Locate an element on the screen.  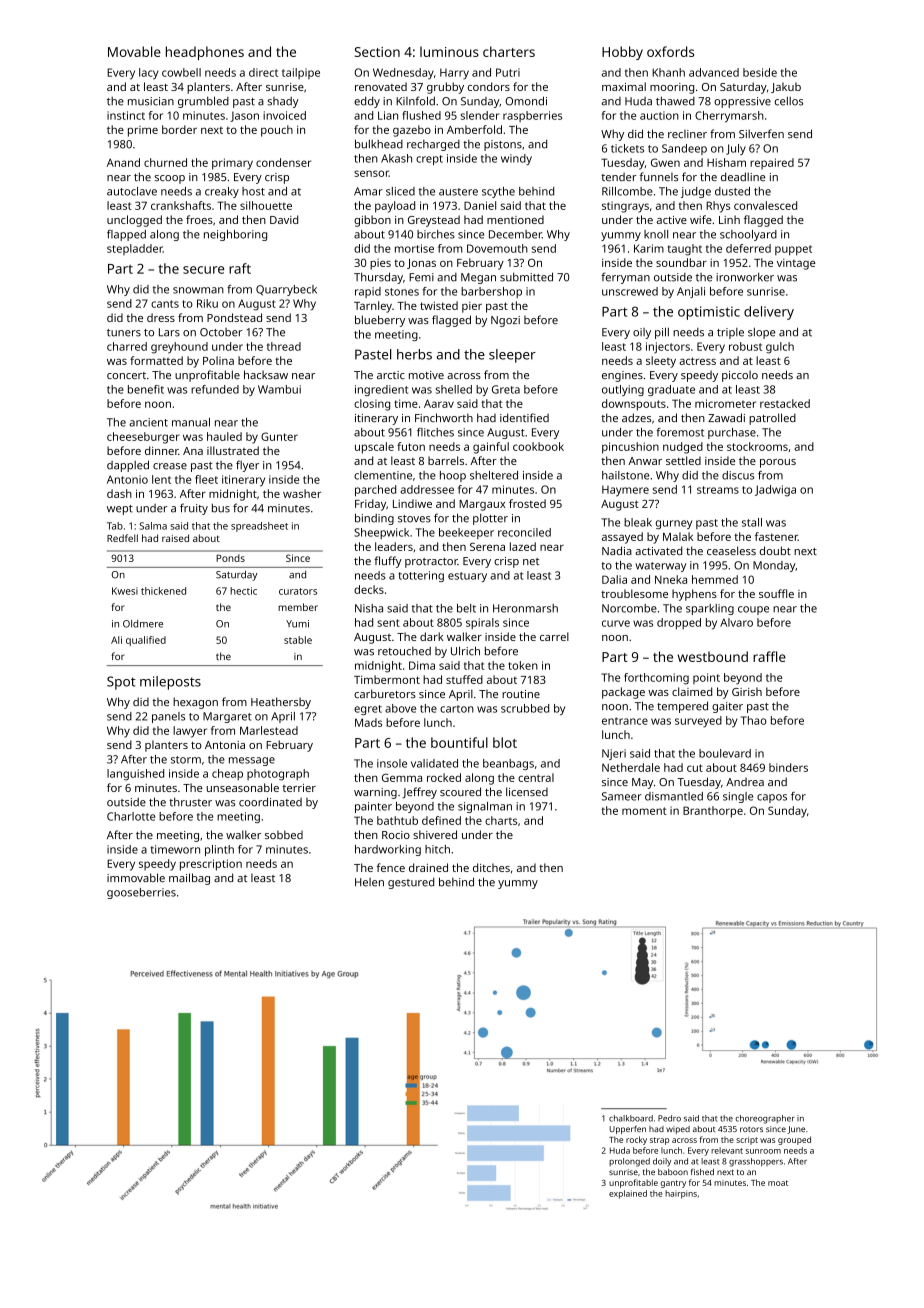
manual is located at coordinates (191, 422).
